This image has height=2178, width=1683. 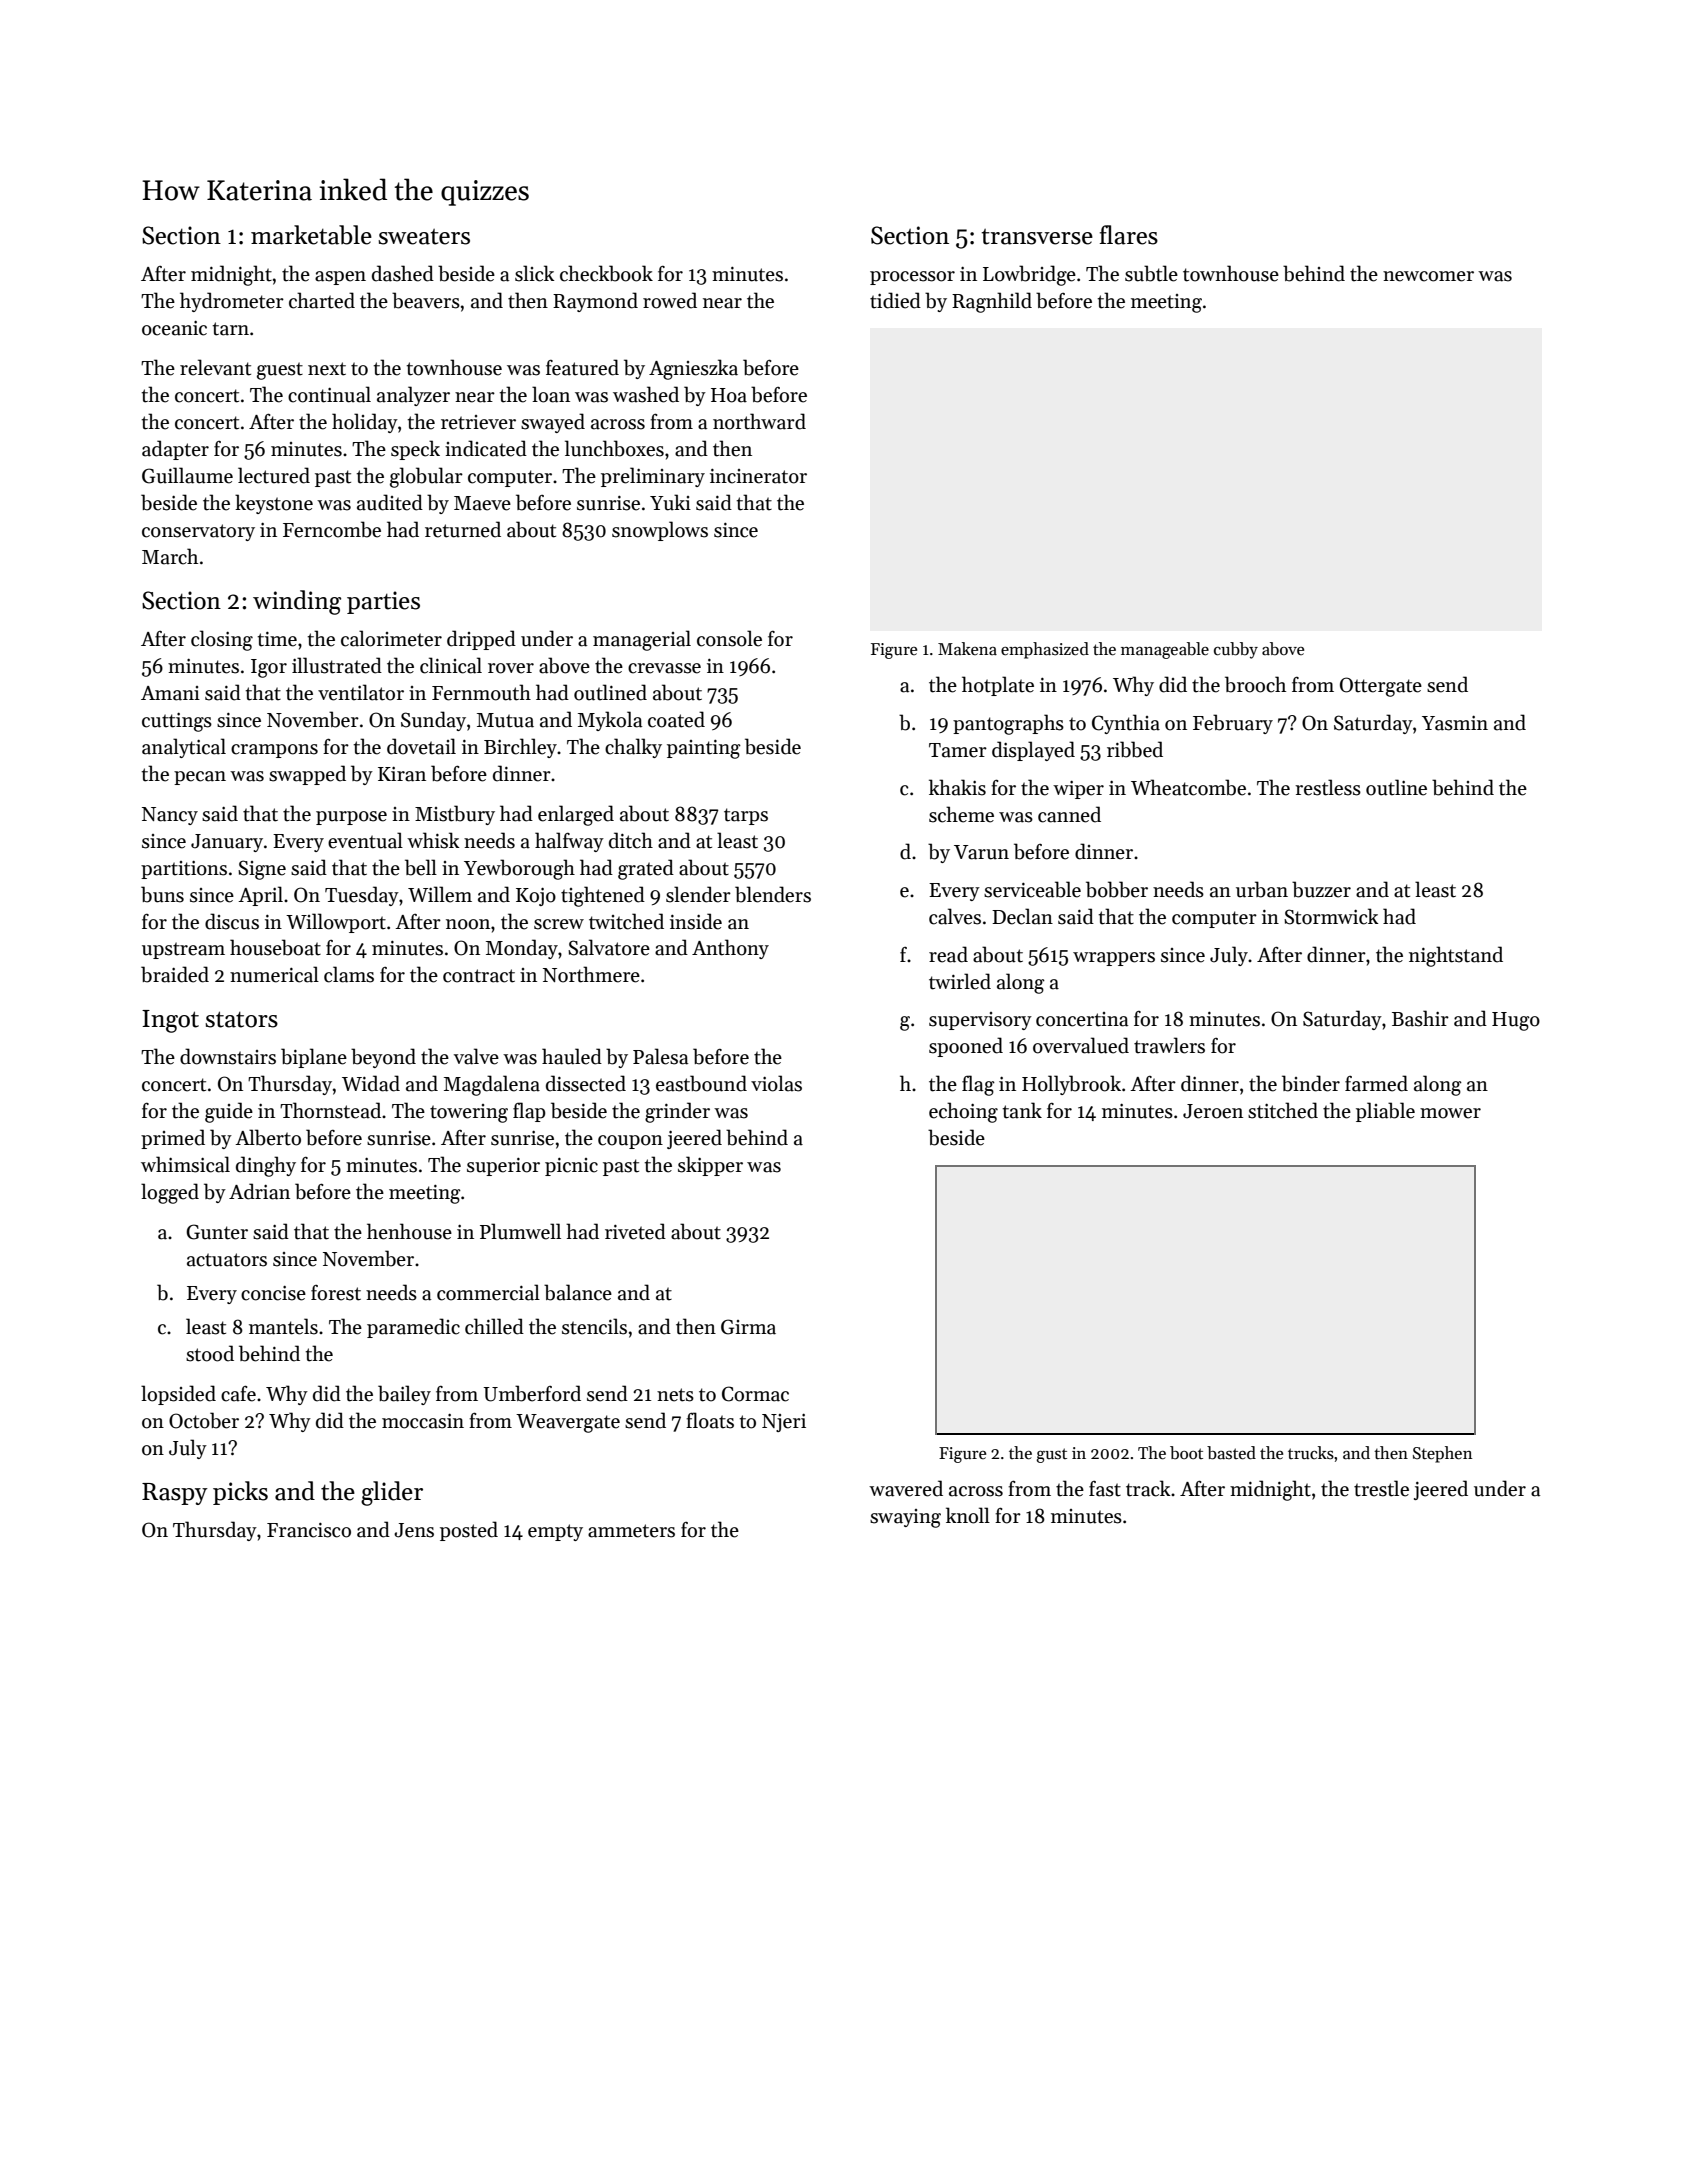 I want to click on Yasmin, so click(x=1455, y=723).
